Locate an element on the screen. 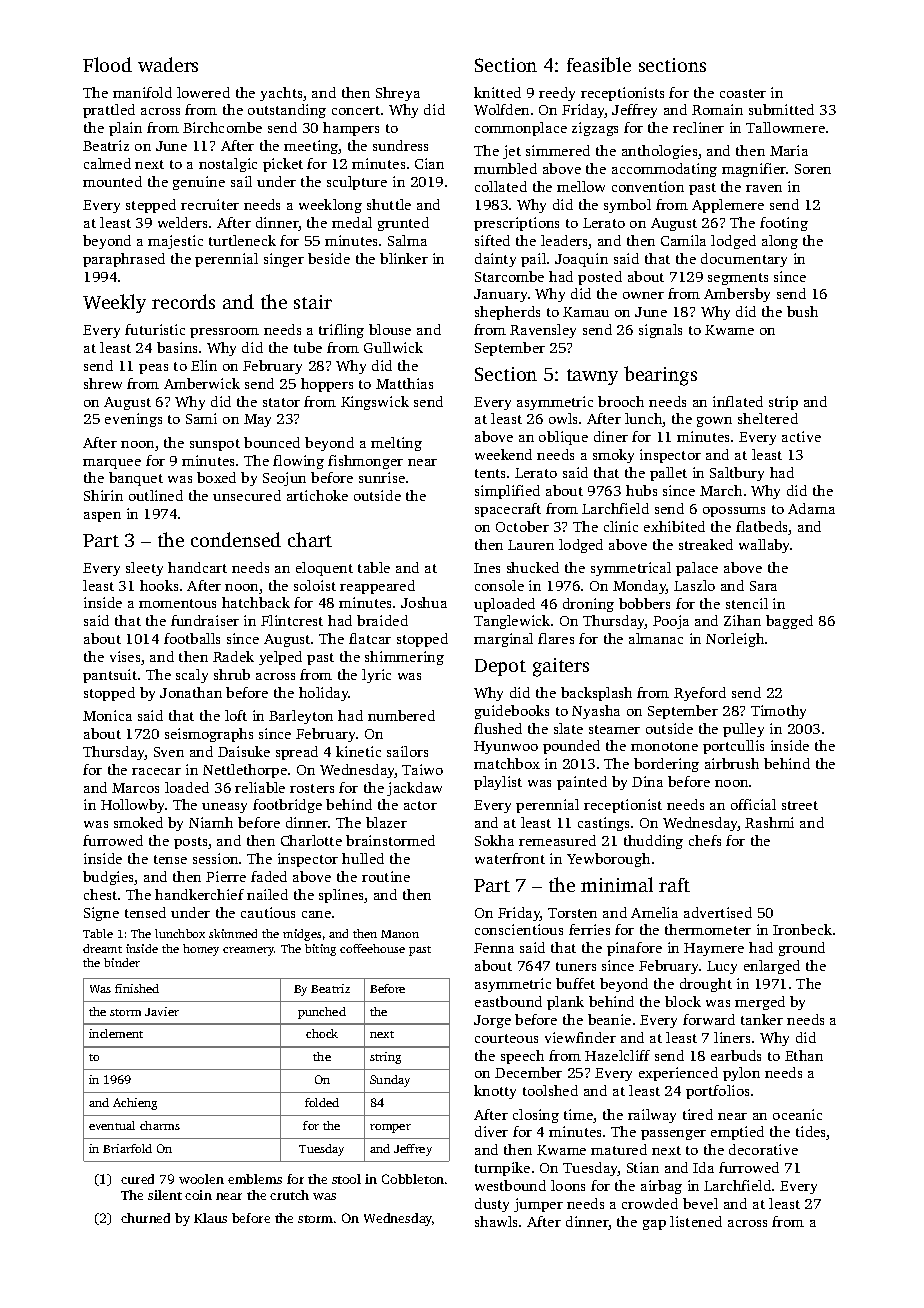 The image size is (924, 1308). Fenna is located at coordinates (494, 948).
